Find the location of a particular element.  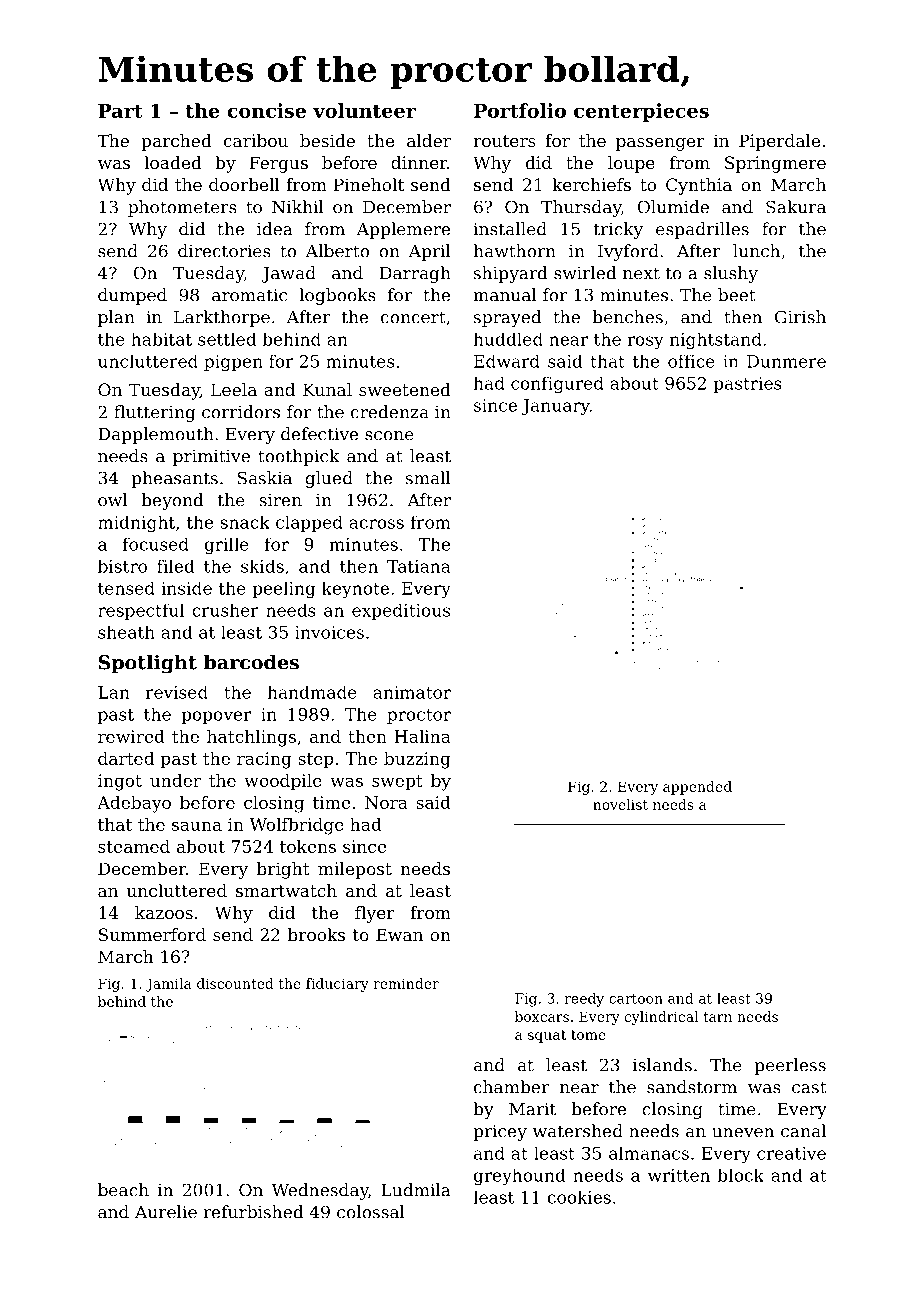

expeditious is located at coordinates (401, 612).
